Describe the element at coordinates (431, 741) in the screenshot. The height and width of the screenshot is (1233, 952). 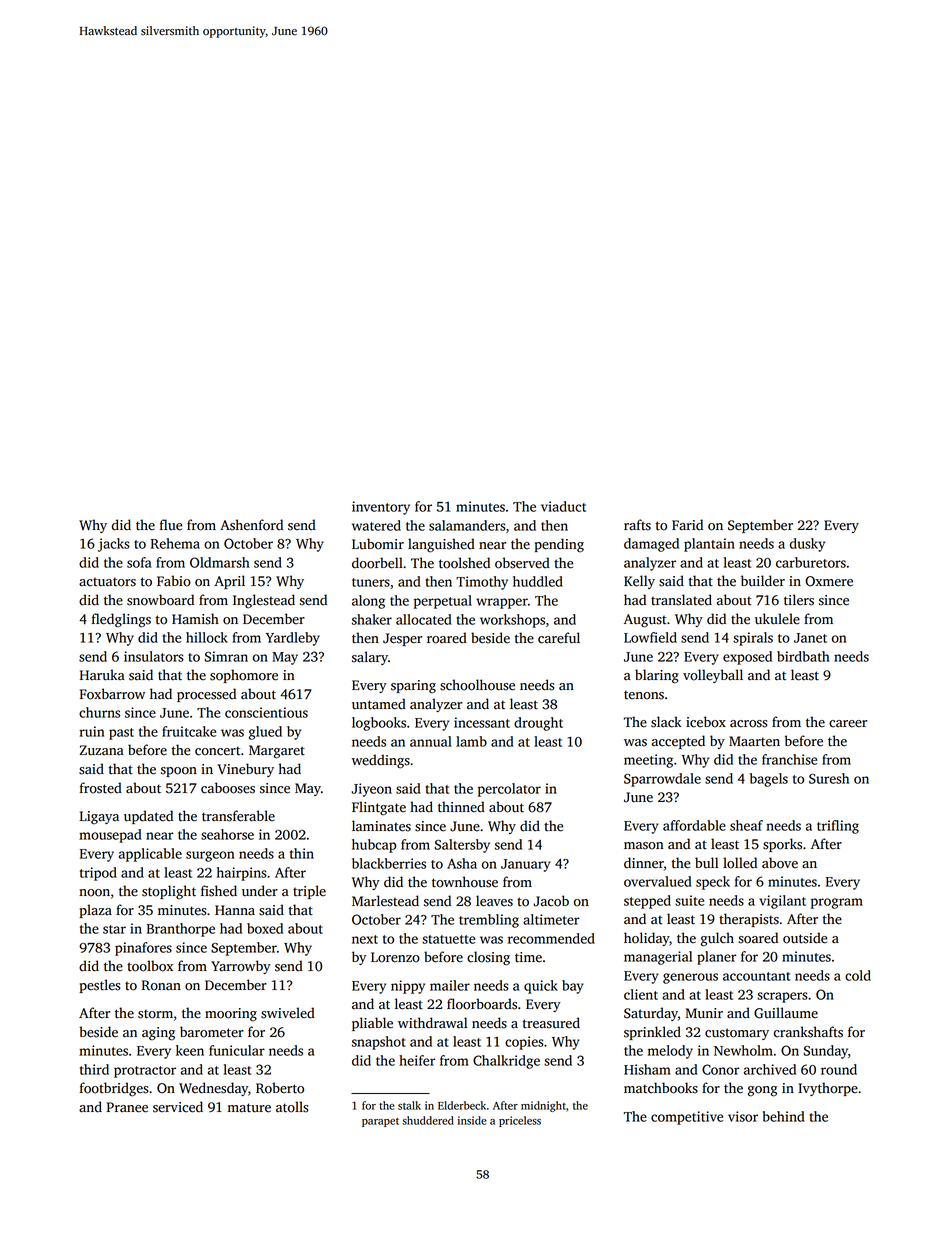
I see `annual` at that location.
